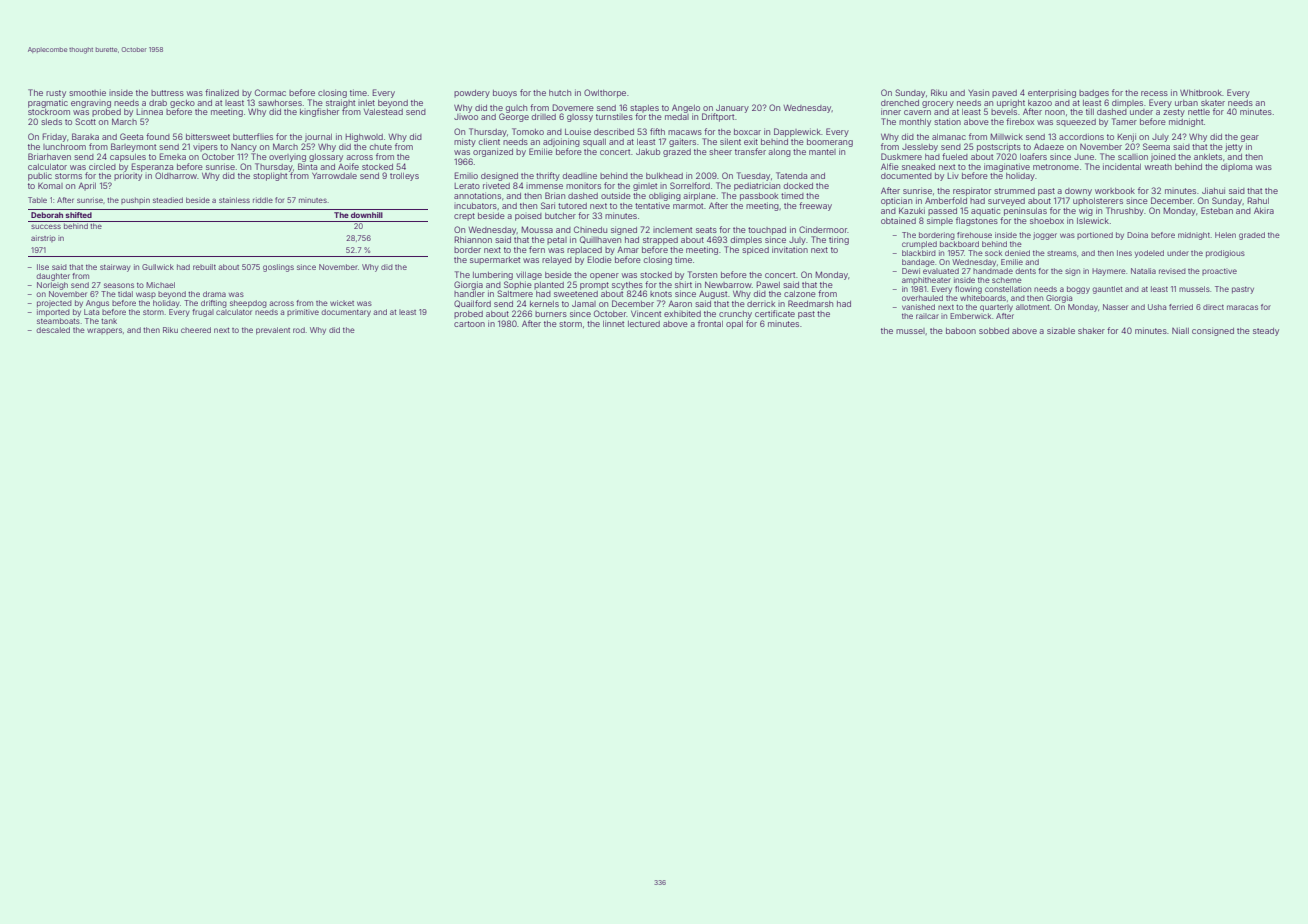 This screenshot has height=924, width=1308. What do you see at coordinates (493, 152) in the screenshot?
I see `organized` at bounding box center [493, 152].
